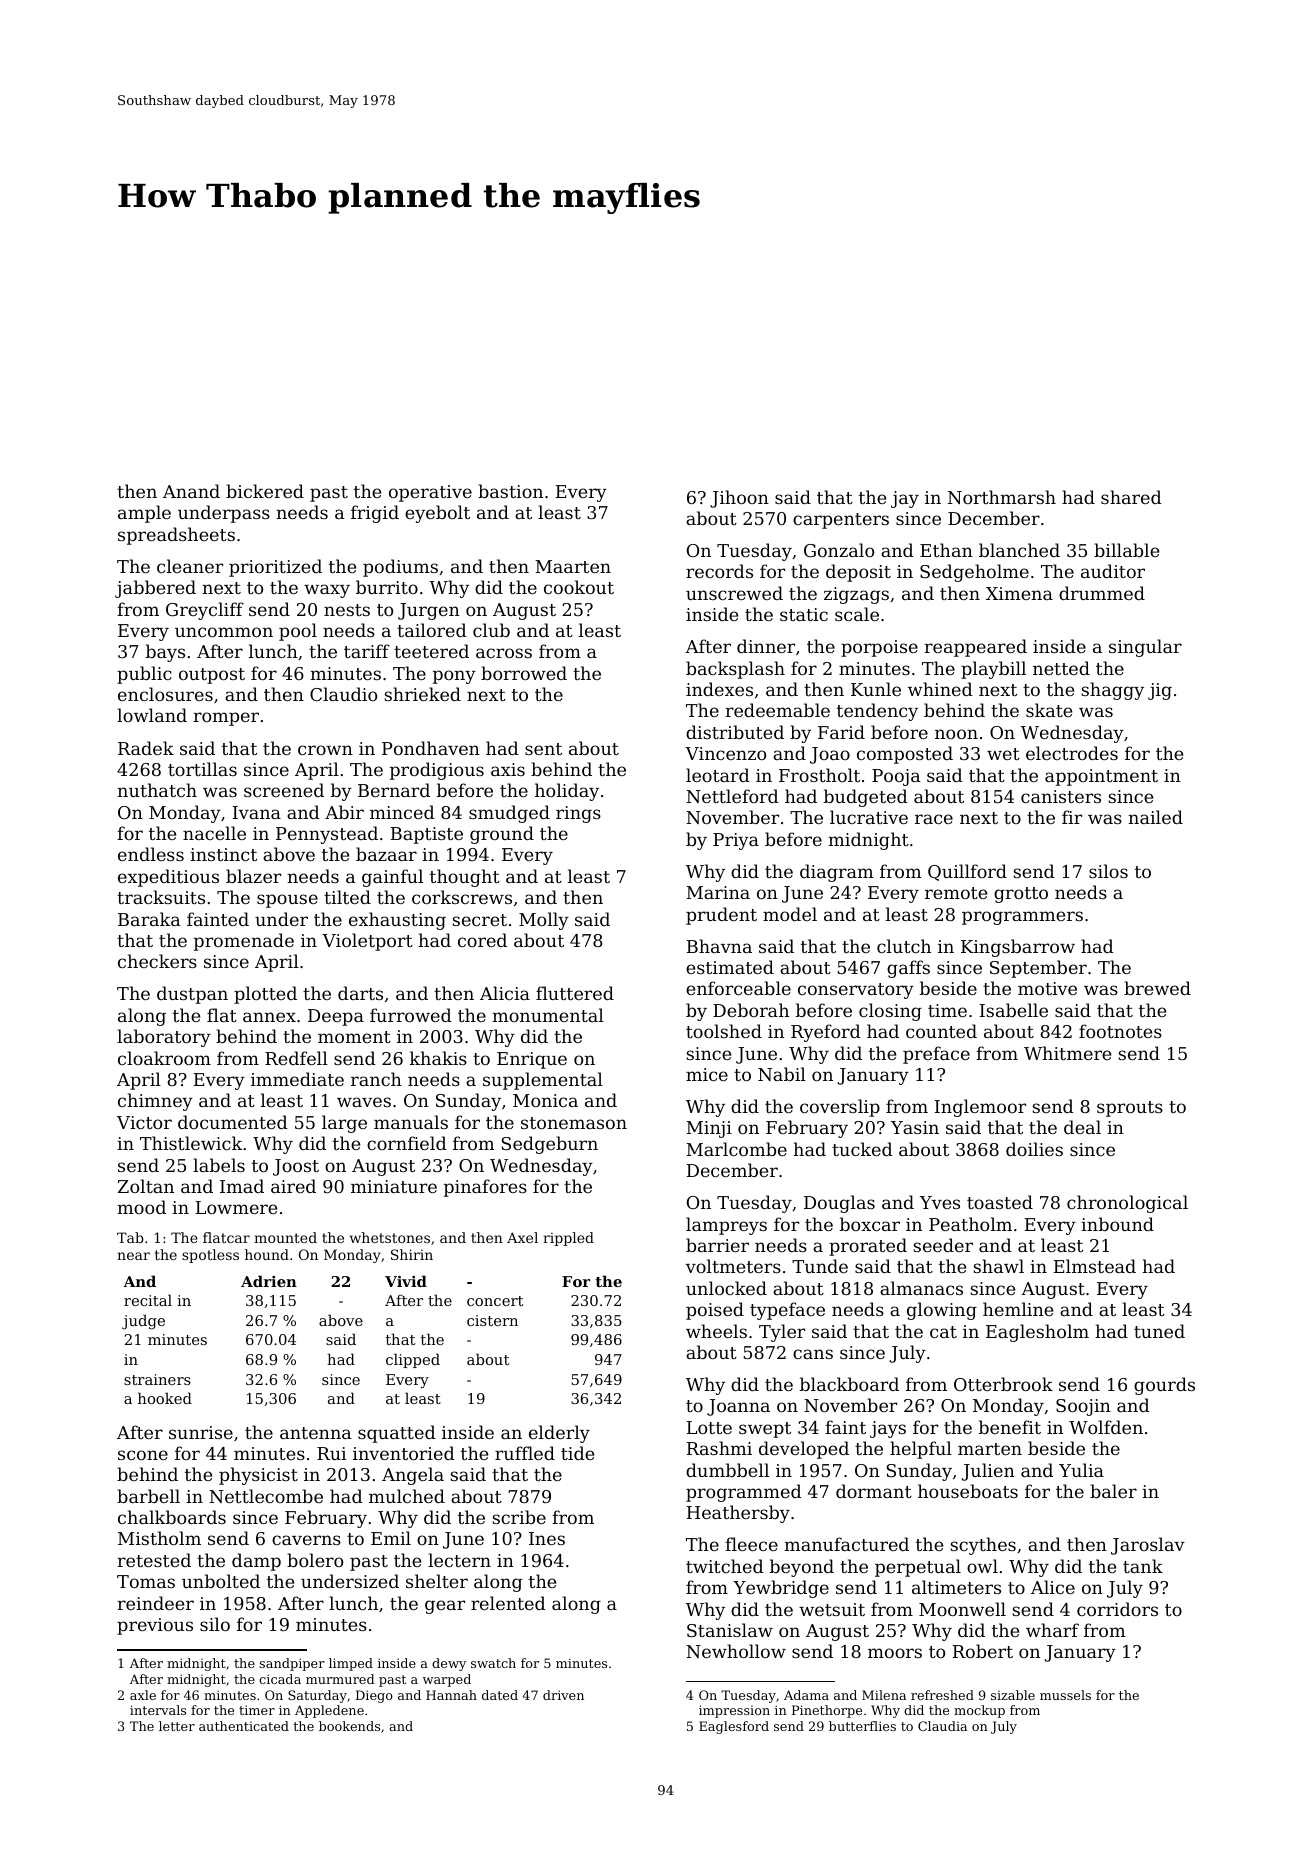 This screenshot has width=1315, height=1860. I want to click on bickered, so click(265, 491).
